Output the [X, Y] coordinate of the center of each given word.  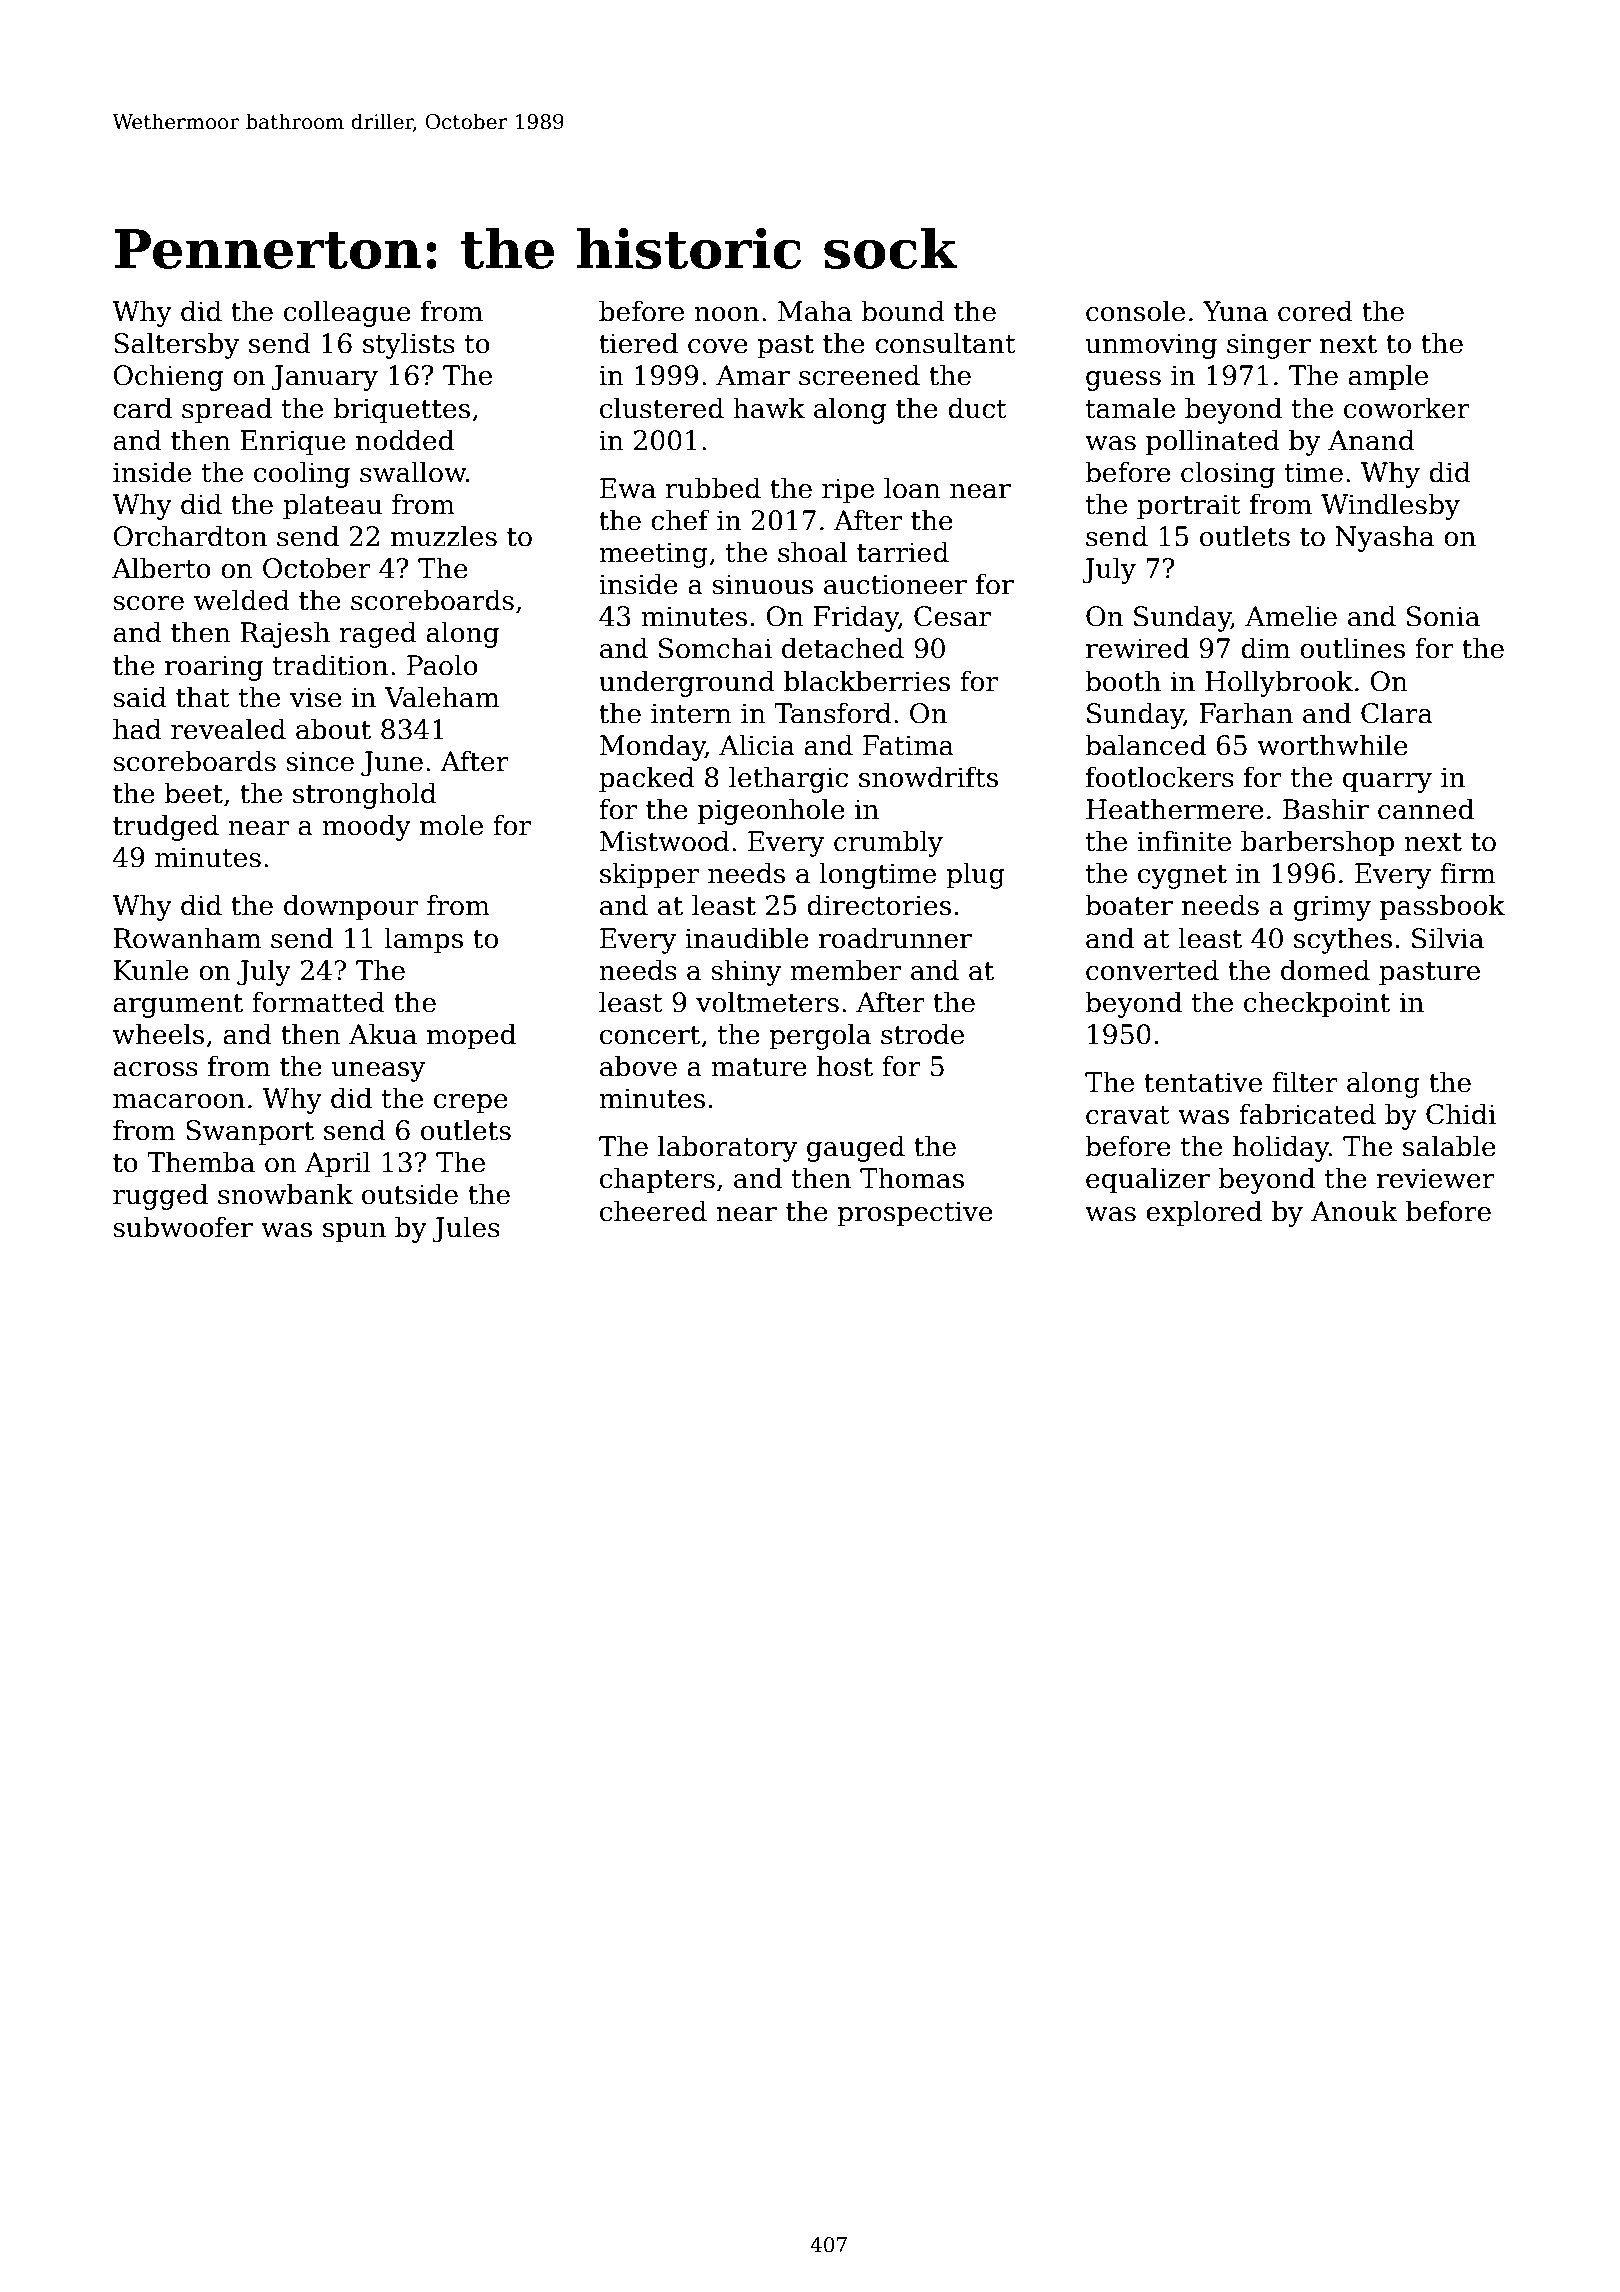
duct [977, 408]
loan [912, 488]
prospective [915, 1214]
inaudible [747, 938]
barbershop [1317, 843]
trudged [166, 827]
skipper [649, 875]
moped [471, 1036]
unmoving [1151, 346]
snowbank [285, 1194]
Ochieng [168, 377]
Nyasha [1384, 538]
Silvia [1448, 938]
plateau [332, 506]
